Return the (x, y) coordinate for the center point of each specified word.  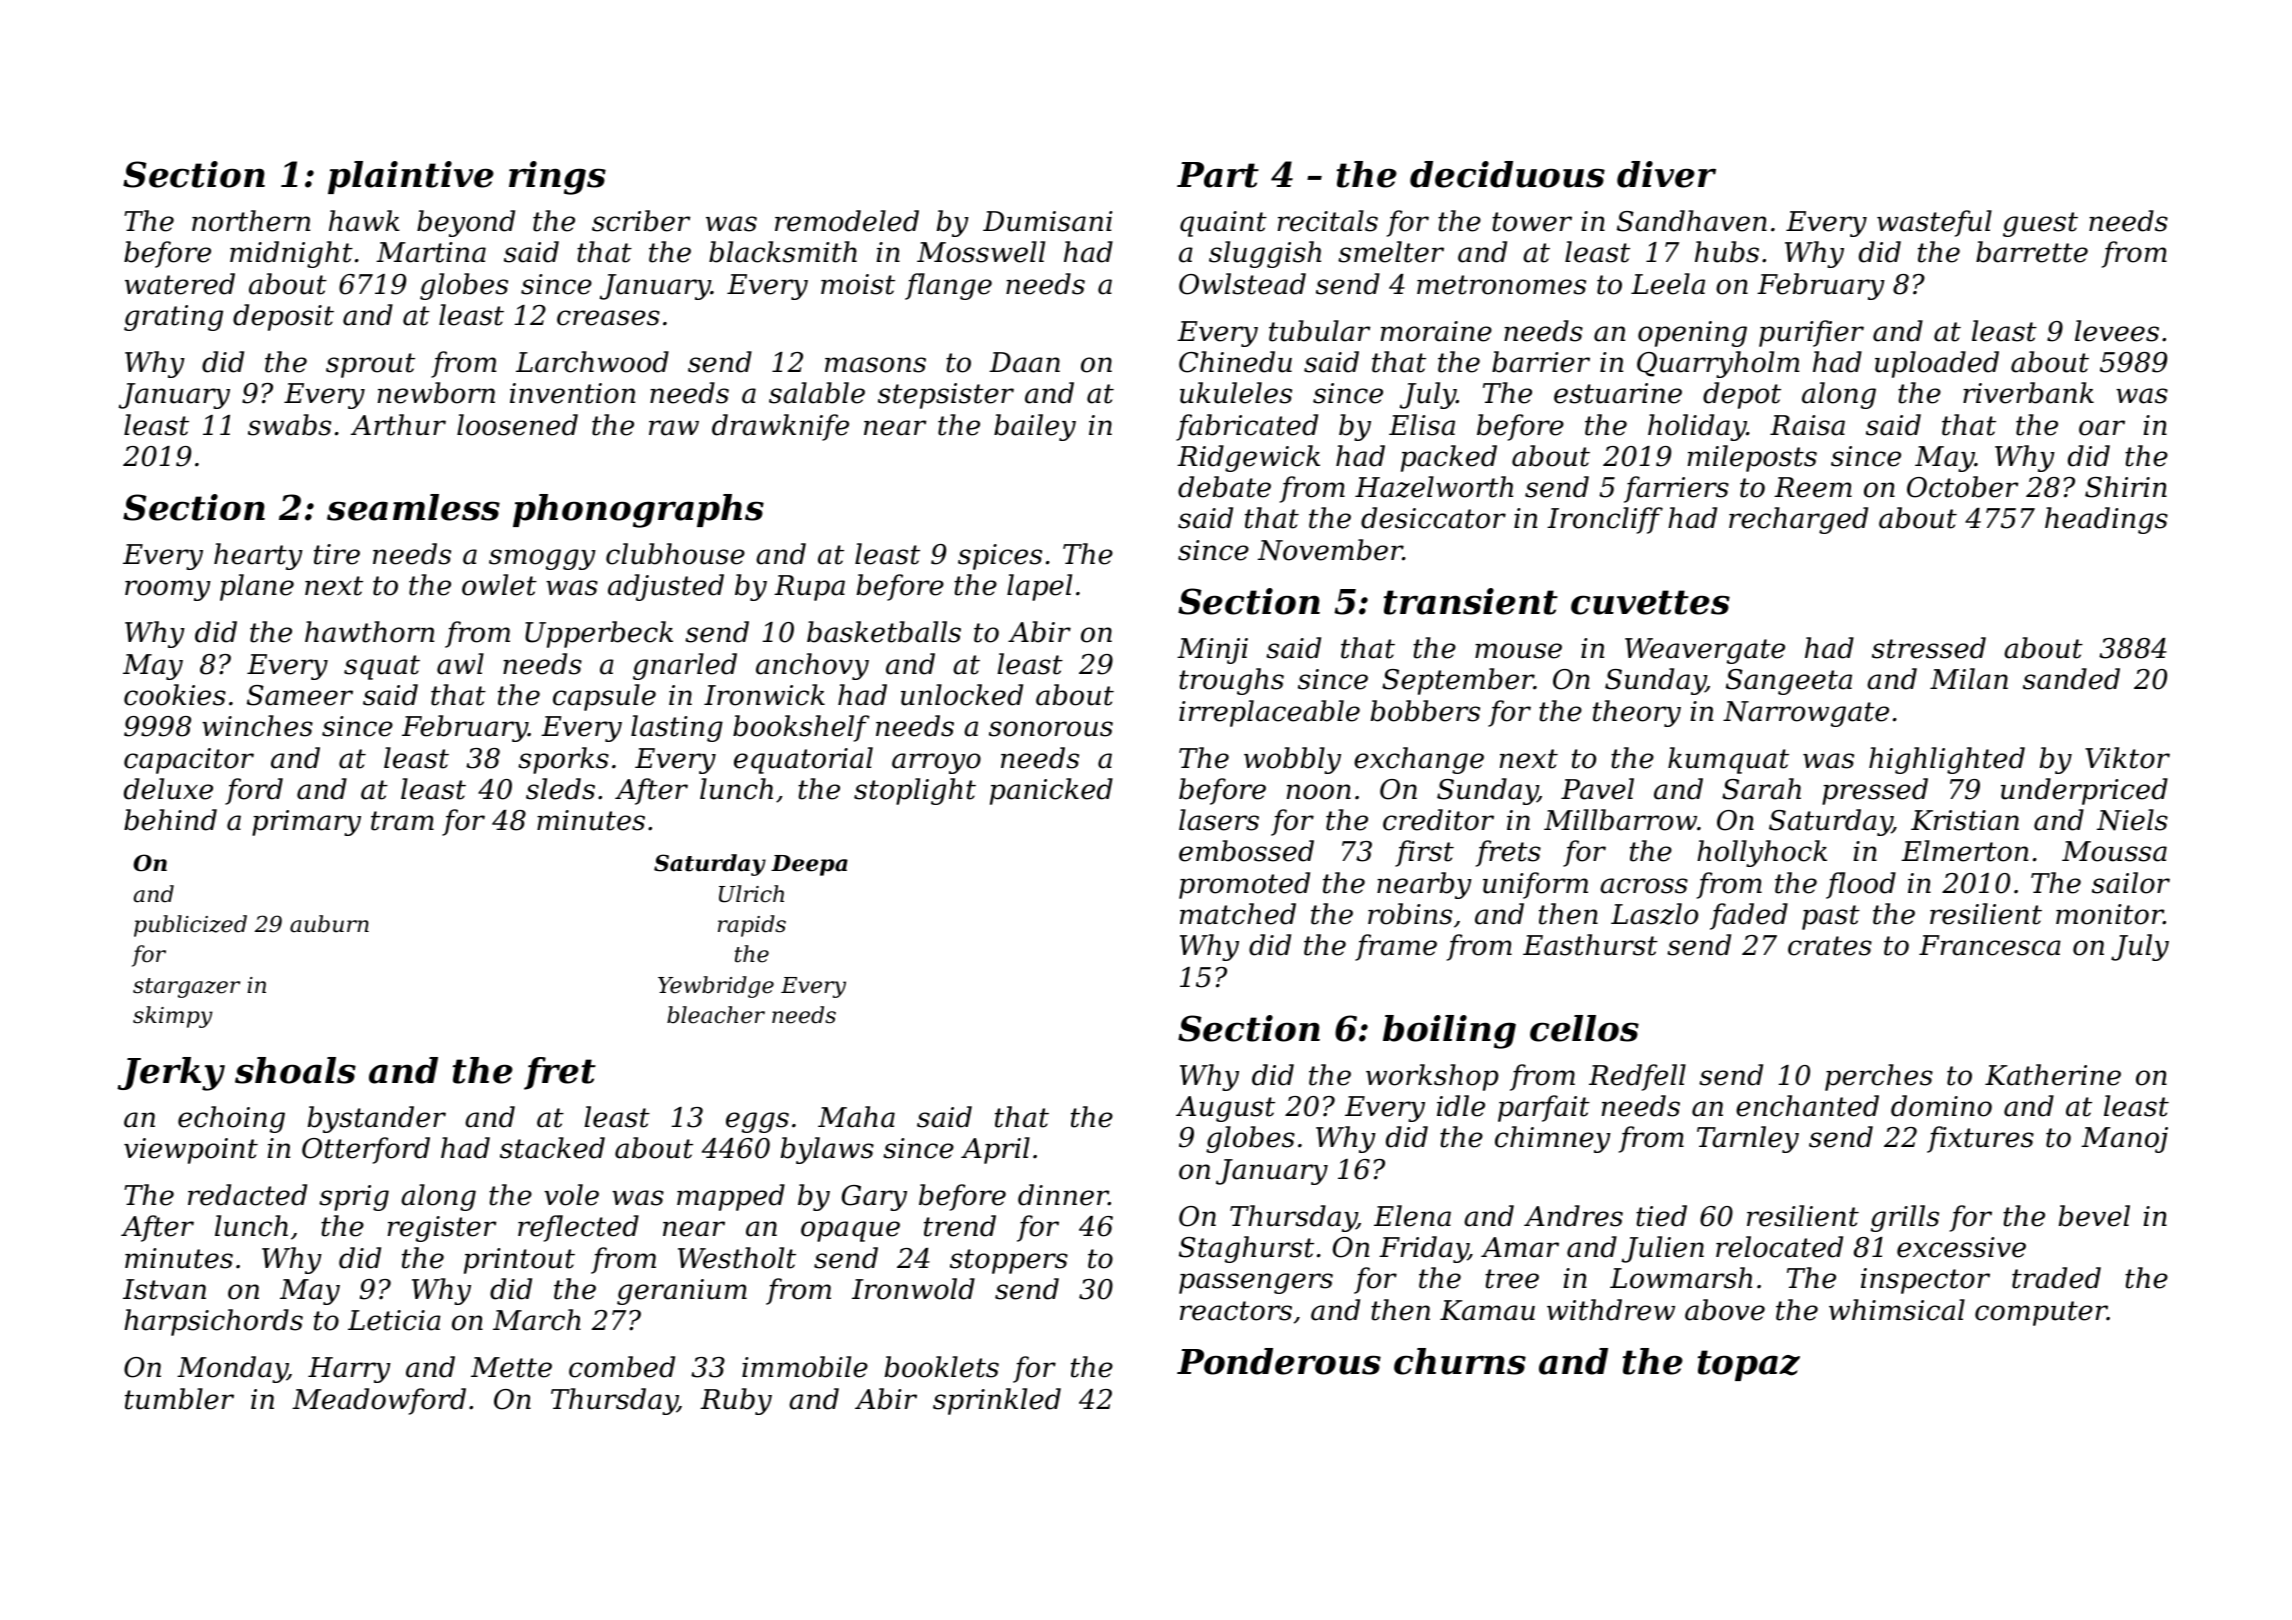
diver (1666, 174)
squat (382, 667)
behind (170, 820)
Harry (349, 1370)
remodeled (847, 221)
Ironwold (913, 1289)
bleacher (716, 1015)
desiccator (1433, 518)
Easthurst (1590, 945)
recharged (1798, 520)
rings (557, 178)
